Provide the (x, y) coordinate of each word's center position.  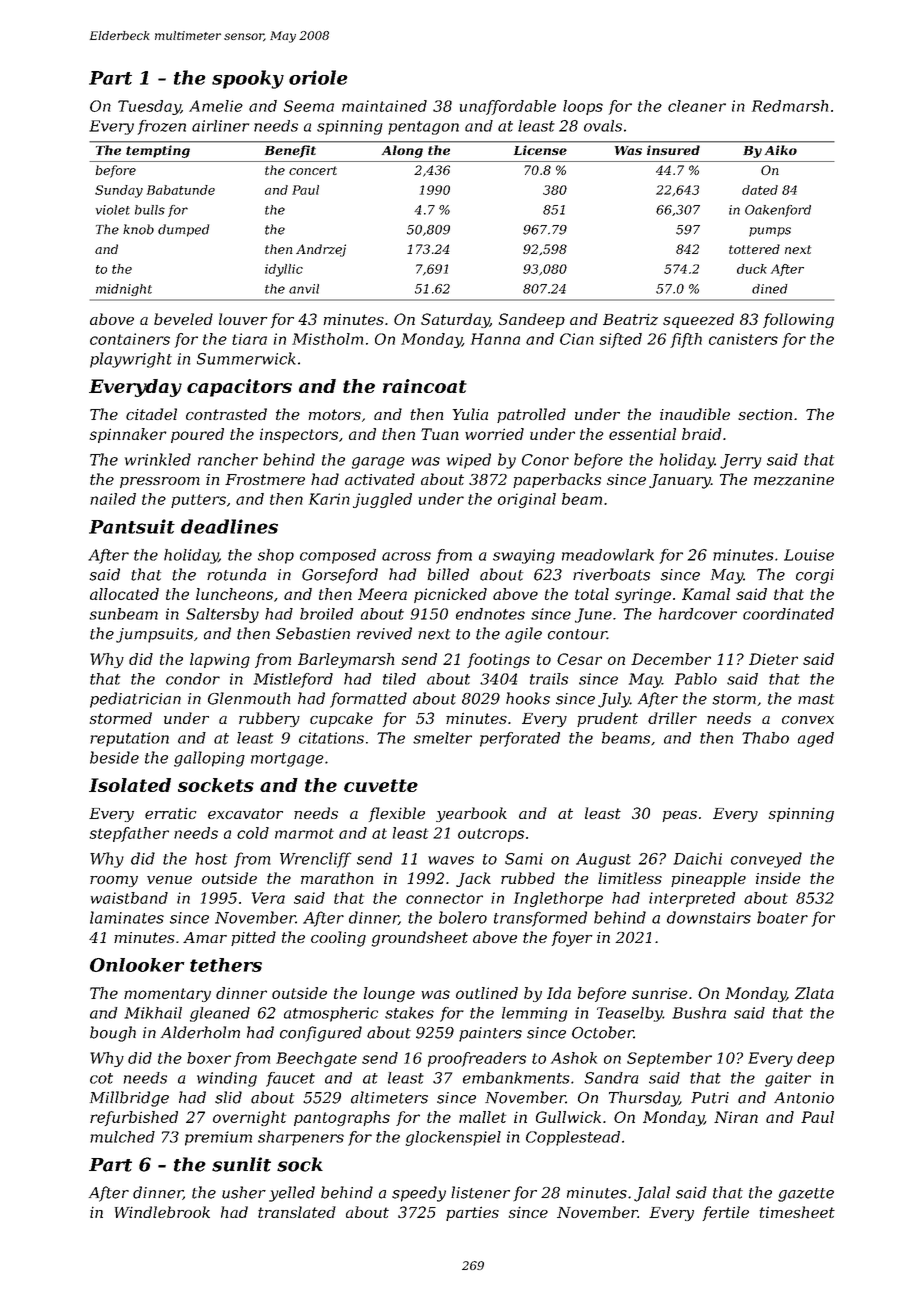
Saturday (455, 320)
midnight (124, 290)
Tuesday (149, 107)
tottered (754, 249)
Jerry (740, 461)
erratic (170, 813)
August (603, 860)
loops (583, 107)
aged (816, 739)
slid (228, 1097)
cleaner (697, 106)
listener (480, 1192)
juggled (382, 500)
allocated (124, 594)
